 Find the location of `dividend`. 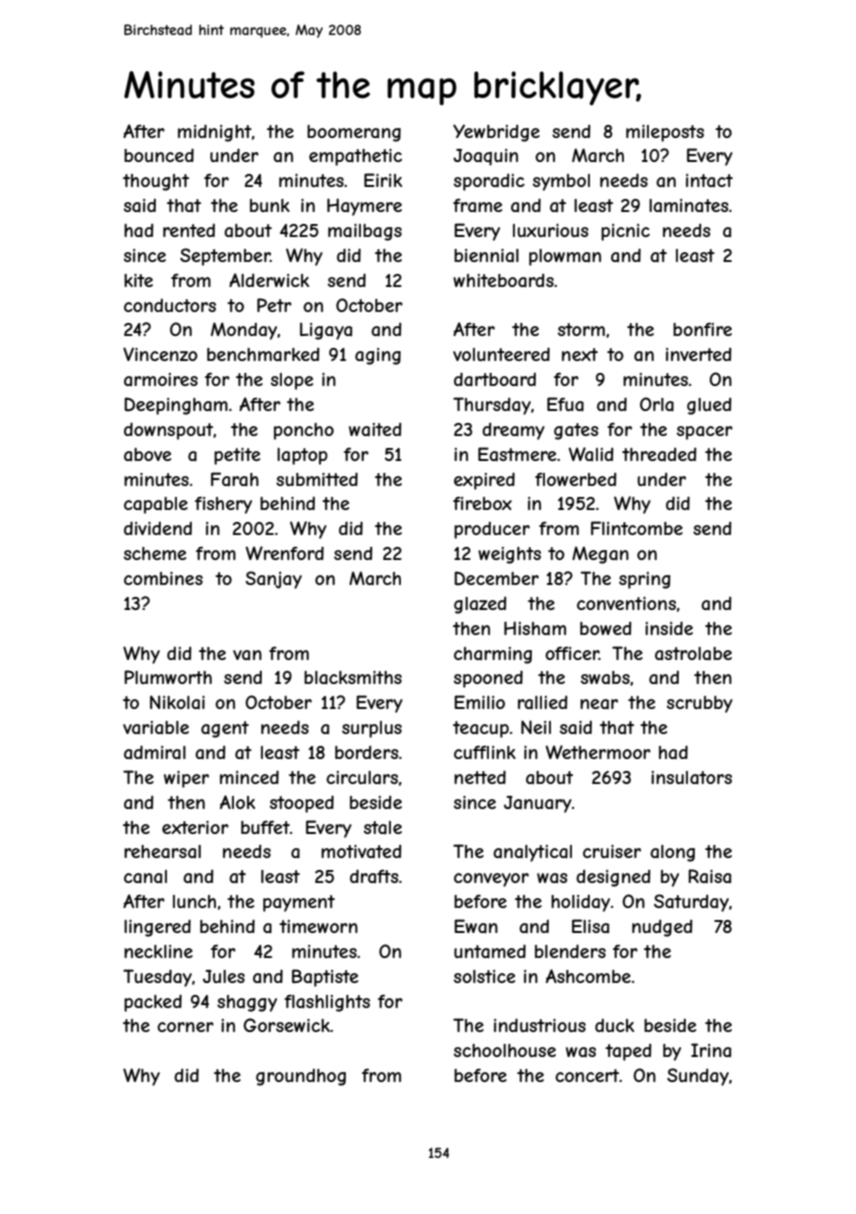

dividend is located at coordinates (158, 528).
